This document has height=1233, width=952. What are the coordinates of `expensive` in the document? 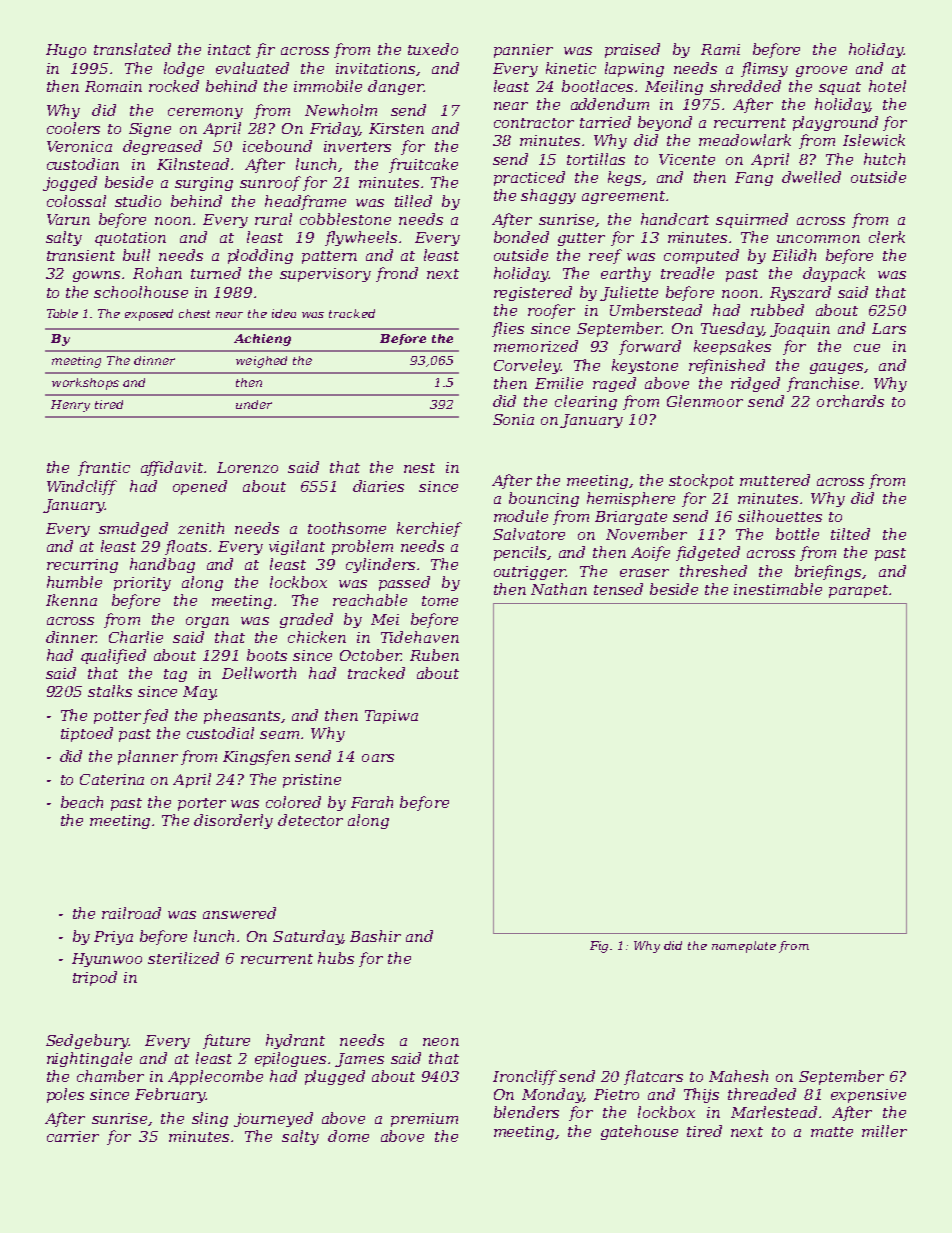 It's located at (868, 1096).
